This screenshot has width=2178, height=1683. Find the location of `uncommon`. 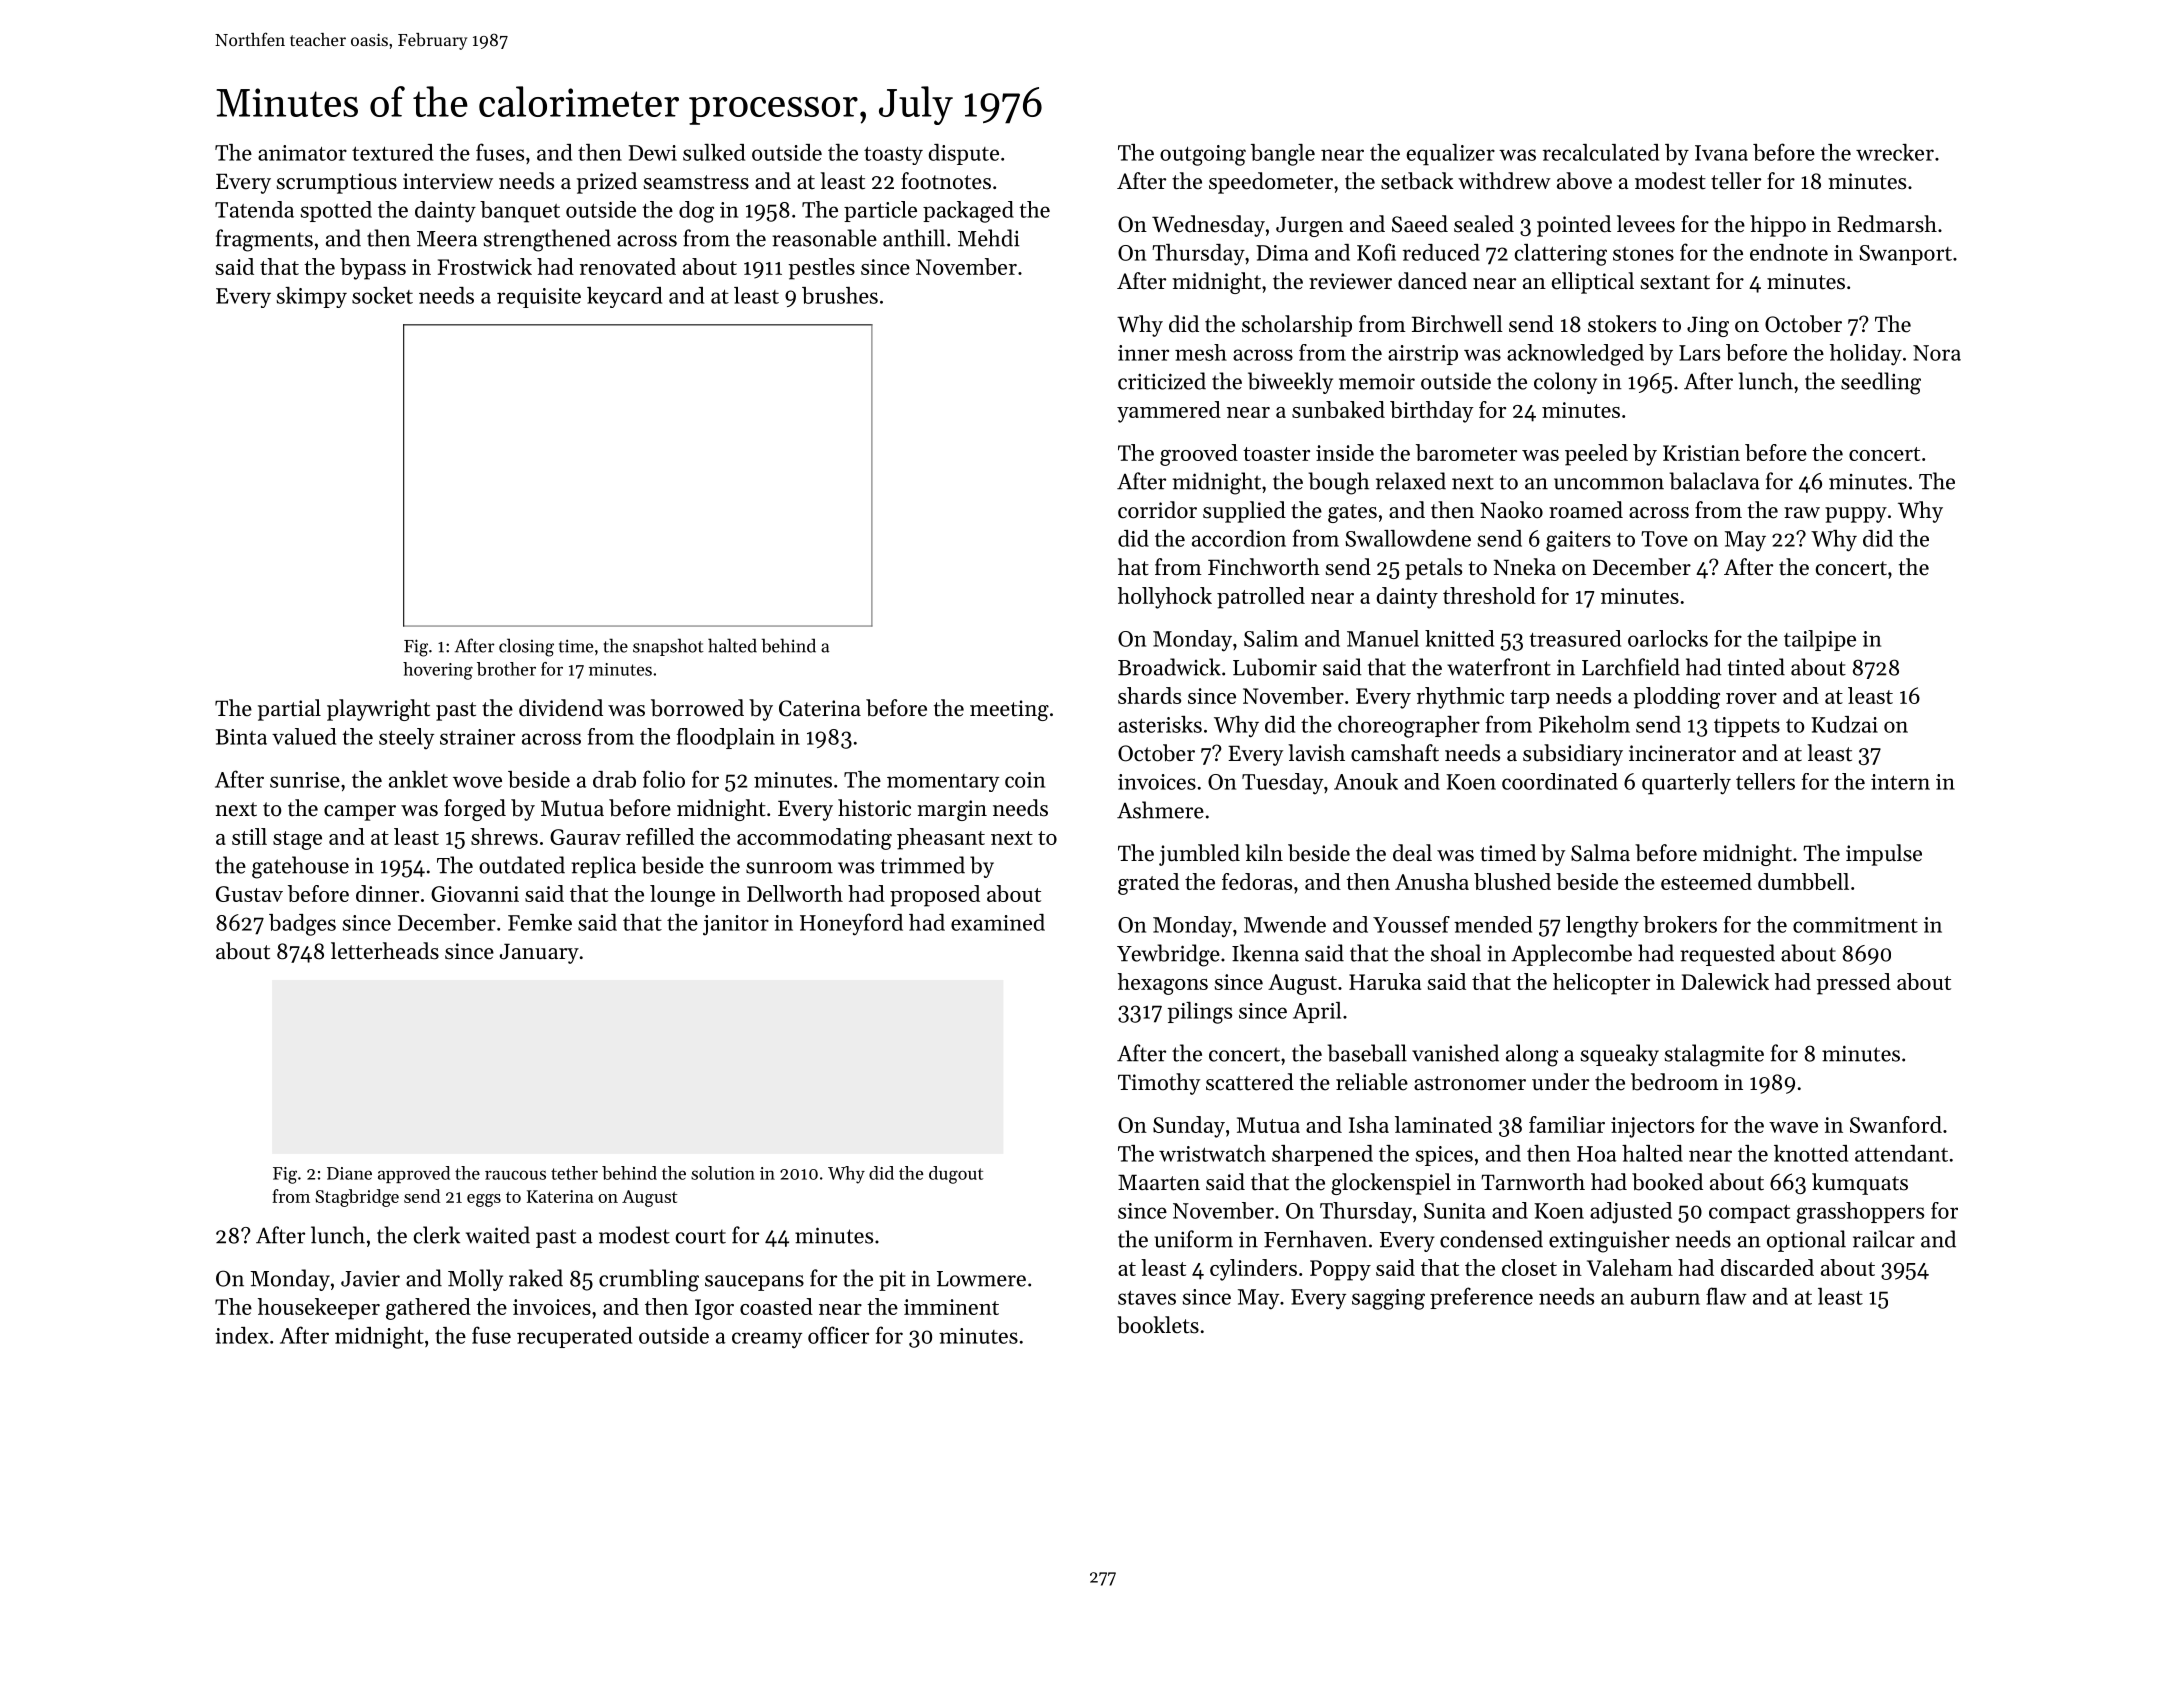

uncommon is located at coordinates (1609, 484).
